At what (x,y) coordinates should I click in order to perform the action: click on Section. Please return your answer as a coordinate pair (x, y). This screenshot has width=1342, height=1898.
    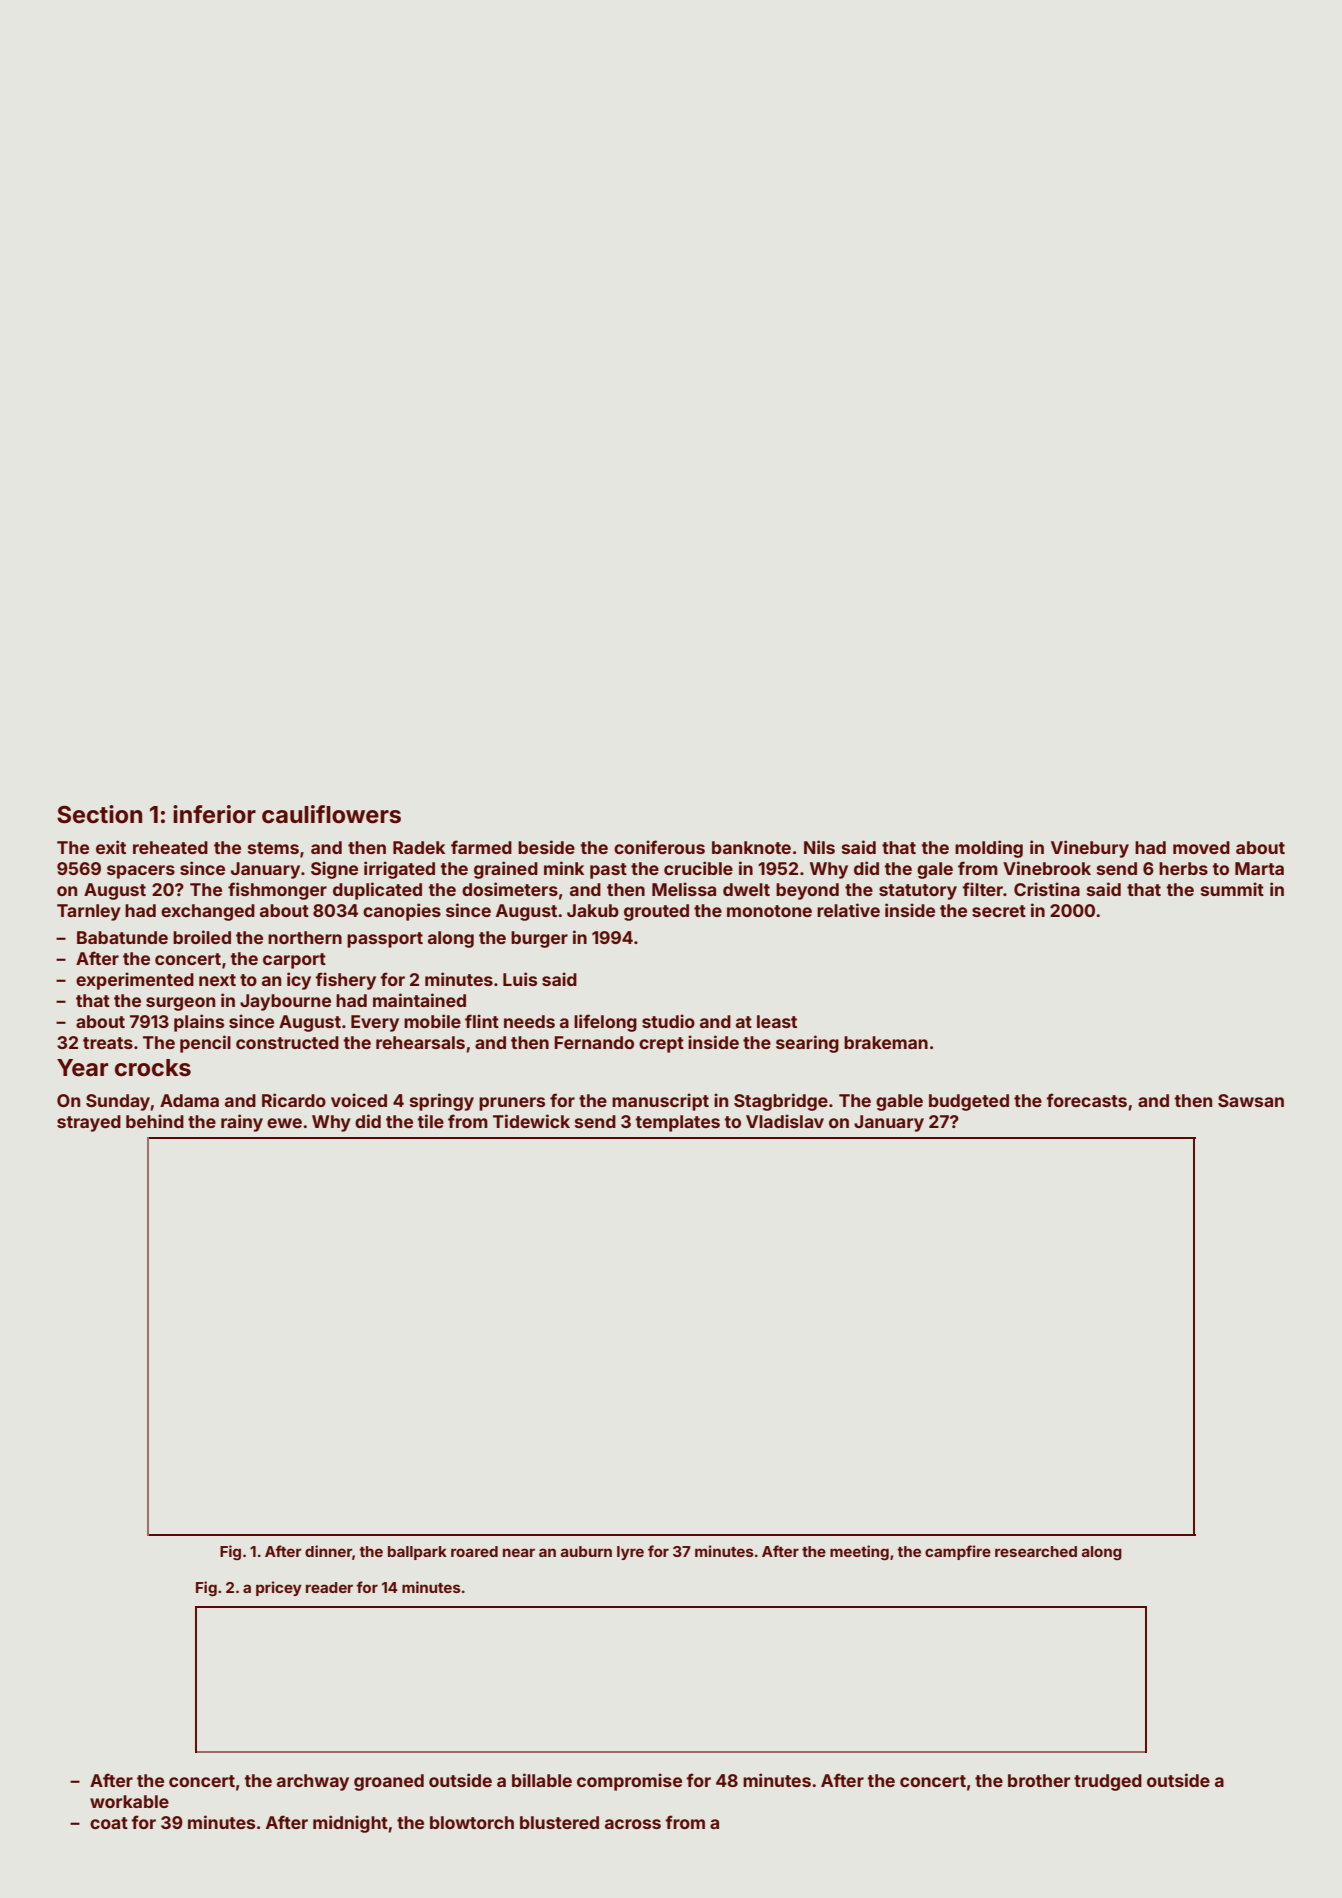
    Looking at the image, I should click on (99, 814).
